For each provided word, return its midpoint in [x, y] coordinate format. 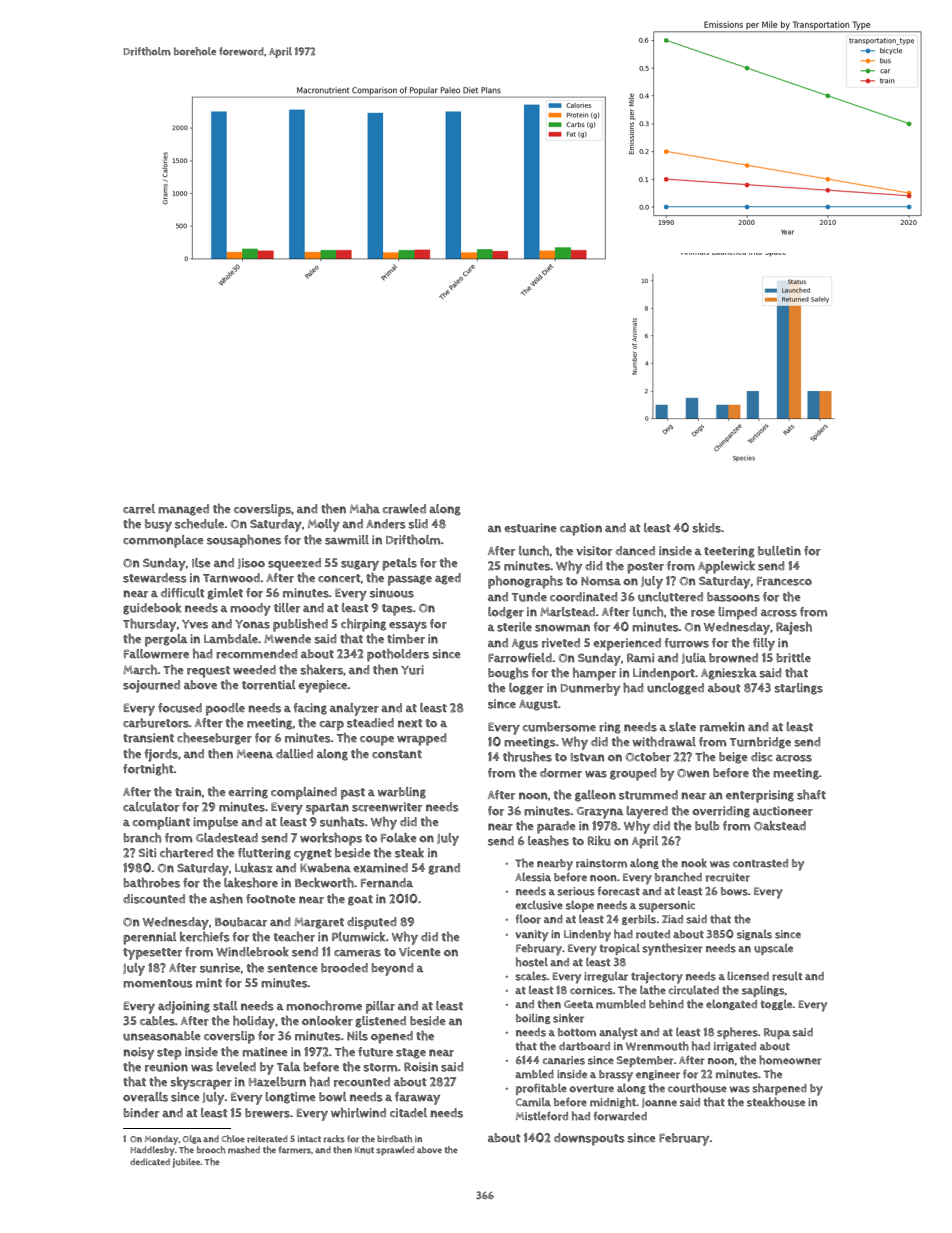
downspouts [589, 1139]
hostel [532, 962]
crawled [404, 509]
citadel [408, 1112]
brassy [616, 1076]
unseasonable [162, 1036]
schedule [199, 524]
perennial [149, 938]
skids [706, 528]
